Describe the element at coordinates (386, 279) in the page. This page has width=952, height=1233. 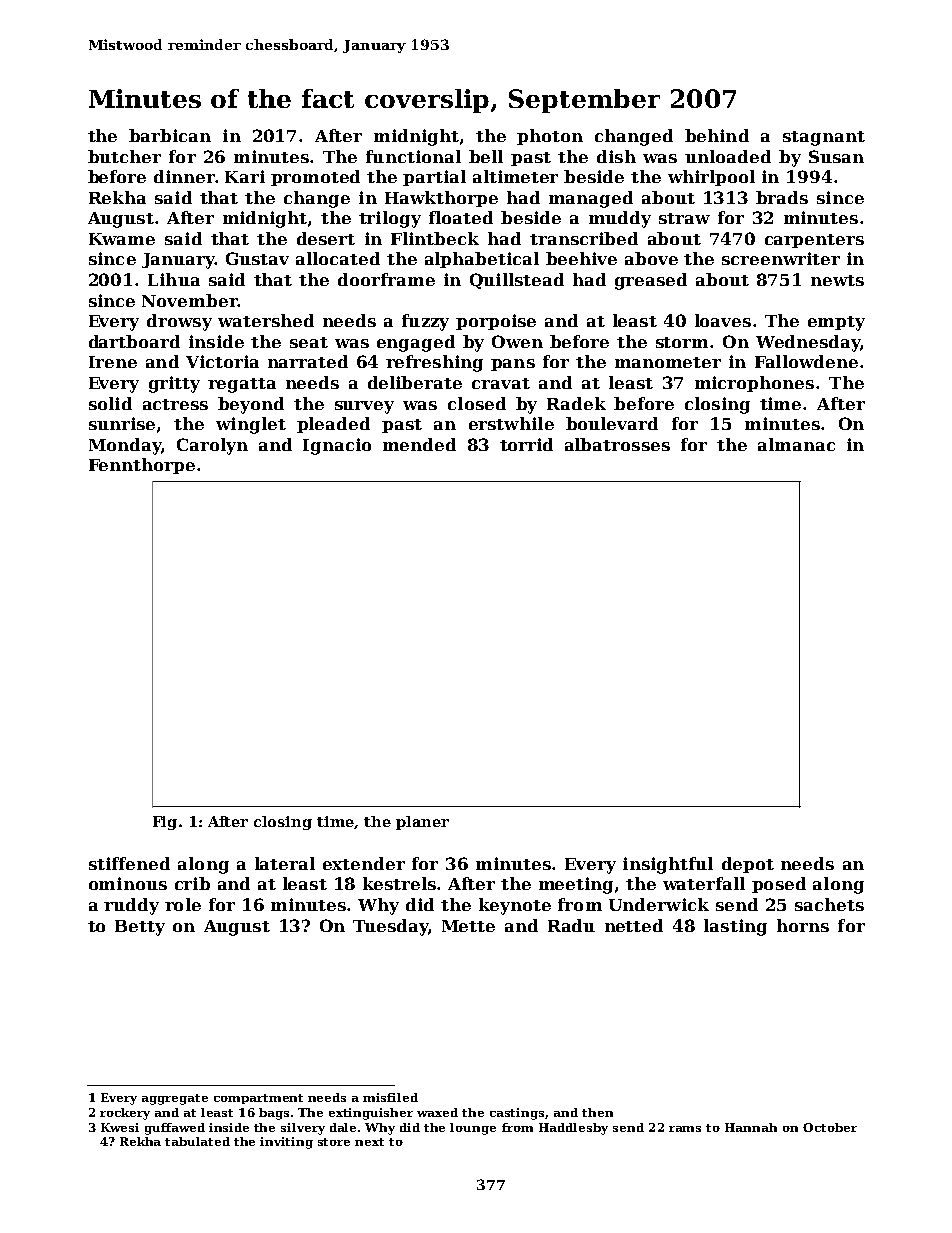
I see `doorframe` at that location.
